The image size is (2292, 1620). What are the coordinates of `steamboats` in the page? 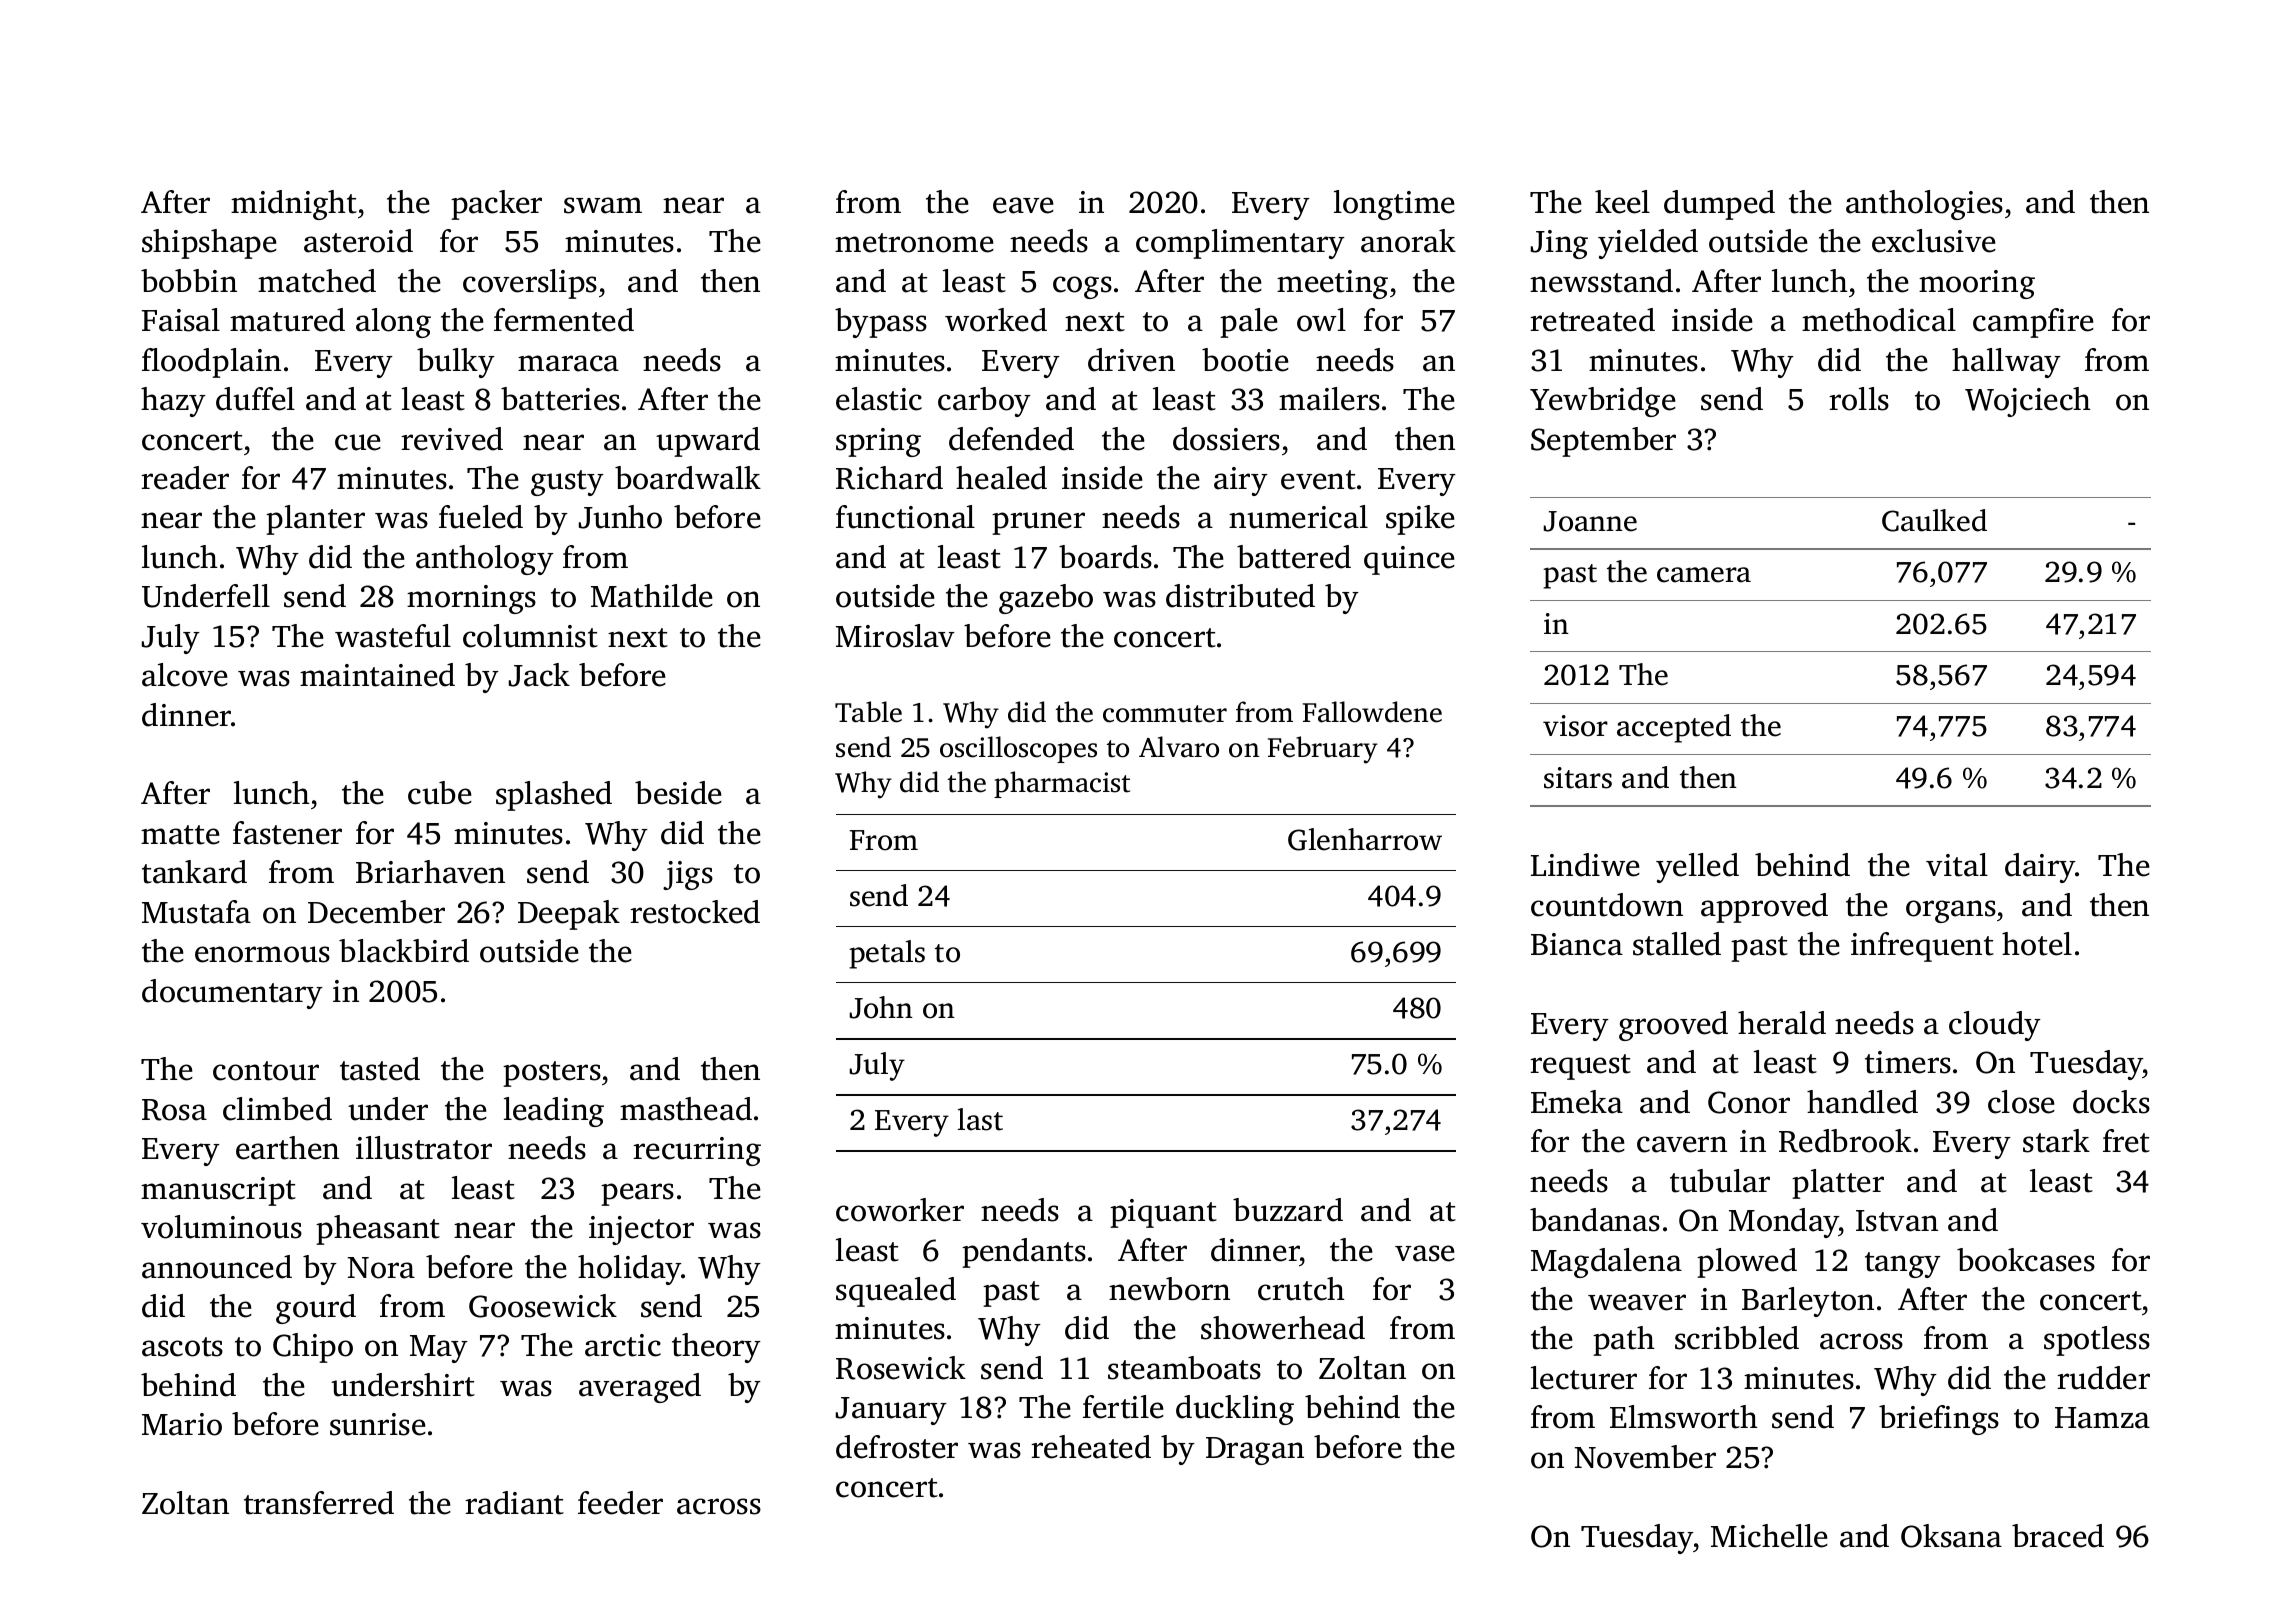 It's located at (1184, 1368).
